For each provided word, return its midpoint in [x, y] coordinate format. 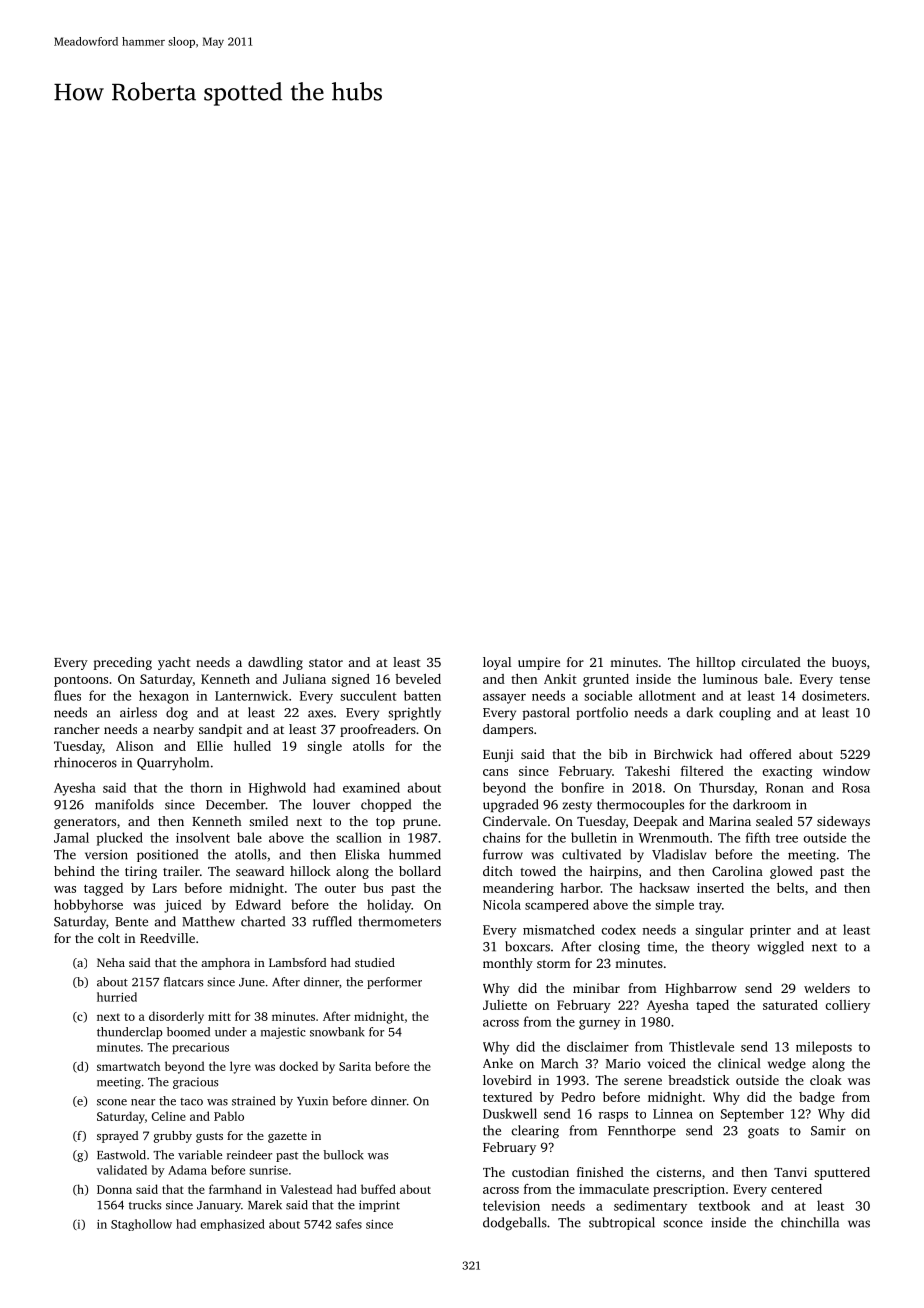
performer [394, 983]
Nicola [502, 904]
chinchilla [810, 1222]
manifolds [124, 804]
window [846, 771]
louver [331, 804]
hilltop [715, 663]
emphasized [232, 1225]
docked [298, 1066]
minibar [596, 988]
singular [719, 931]
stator [326, 663]
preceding [122, 663]
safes [349, 1224]
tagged [103, 889]
